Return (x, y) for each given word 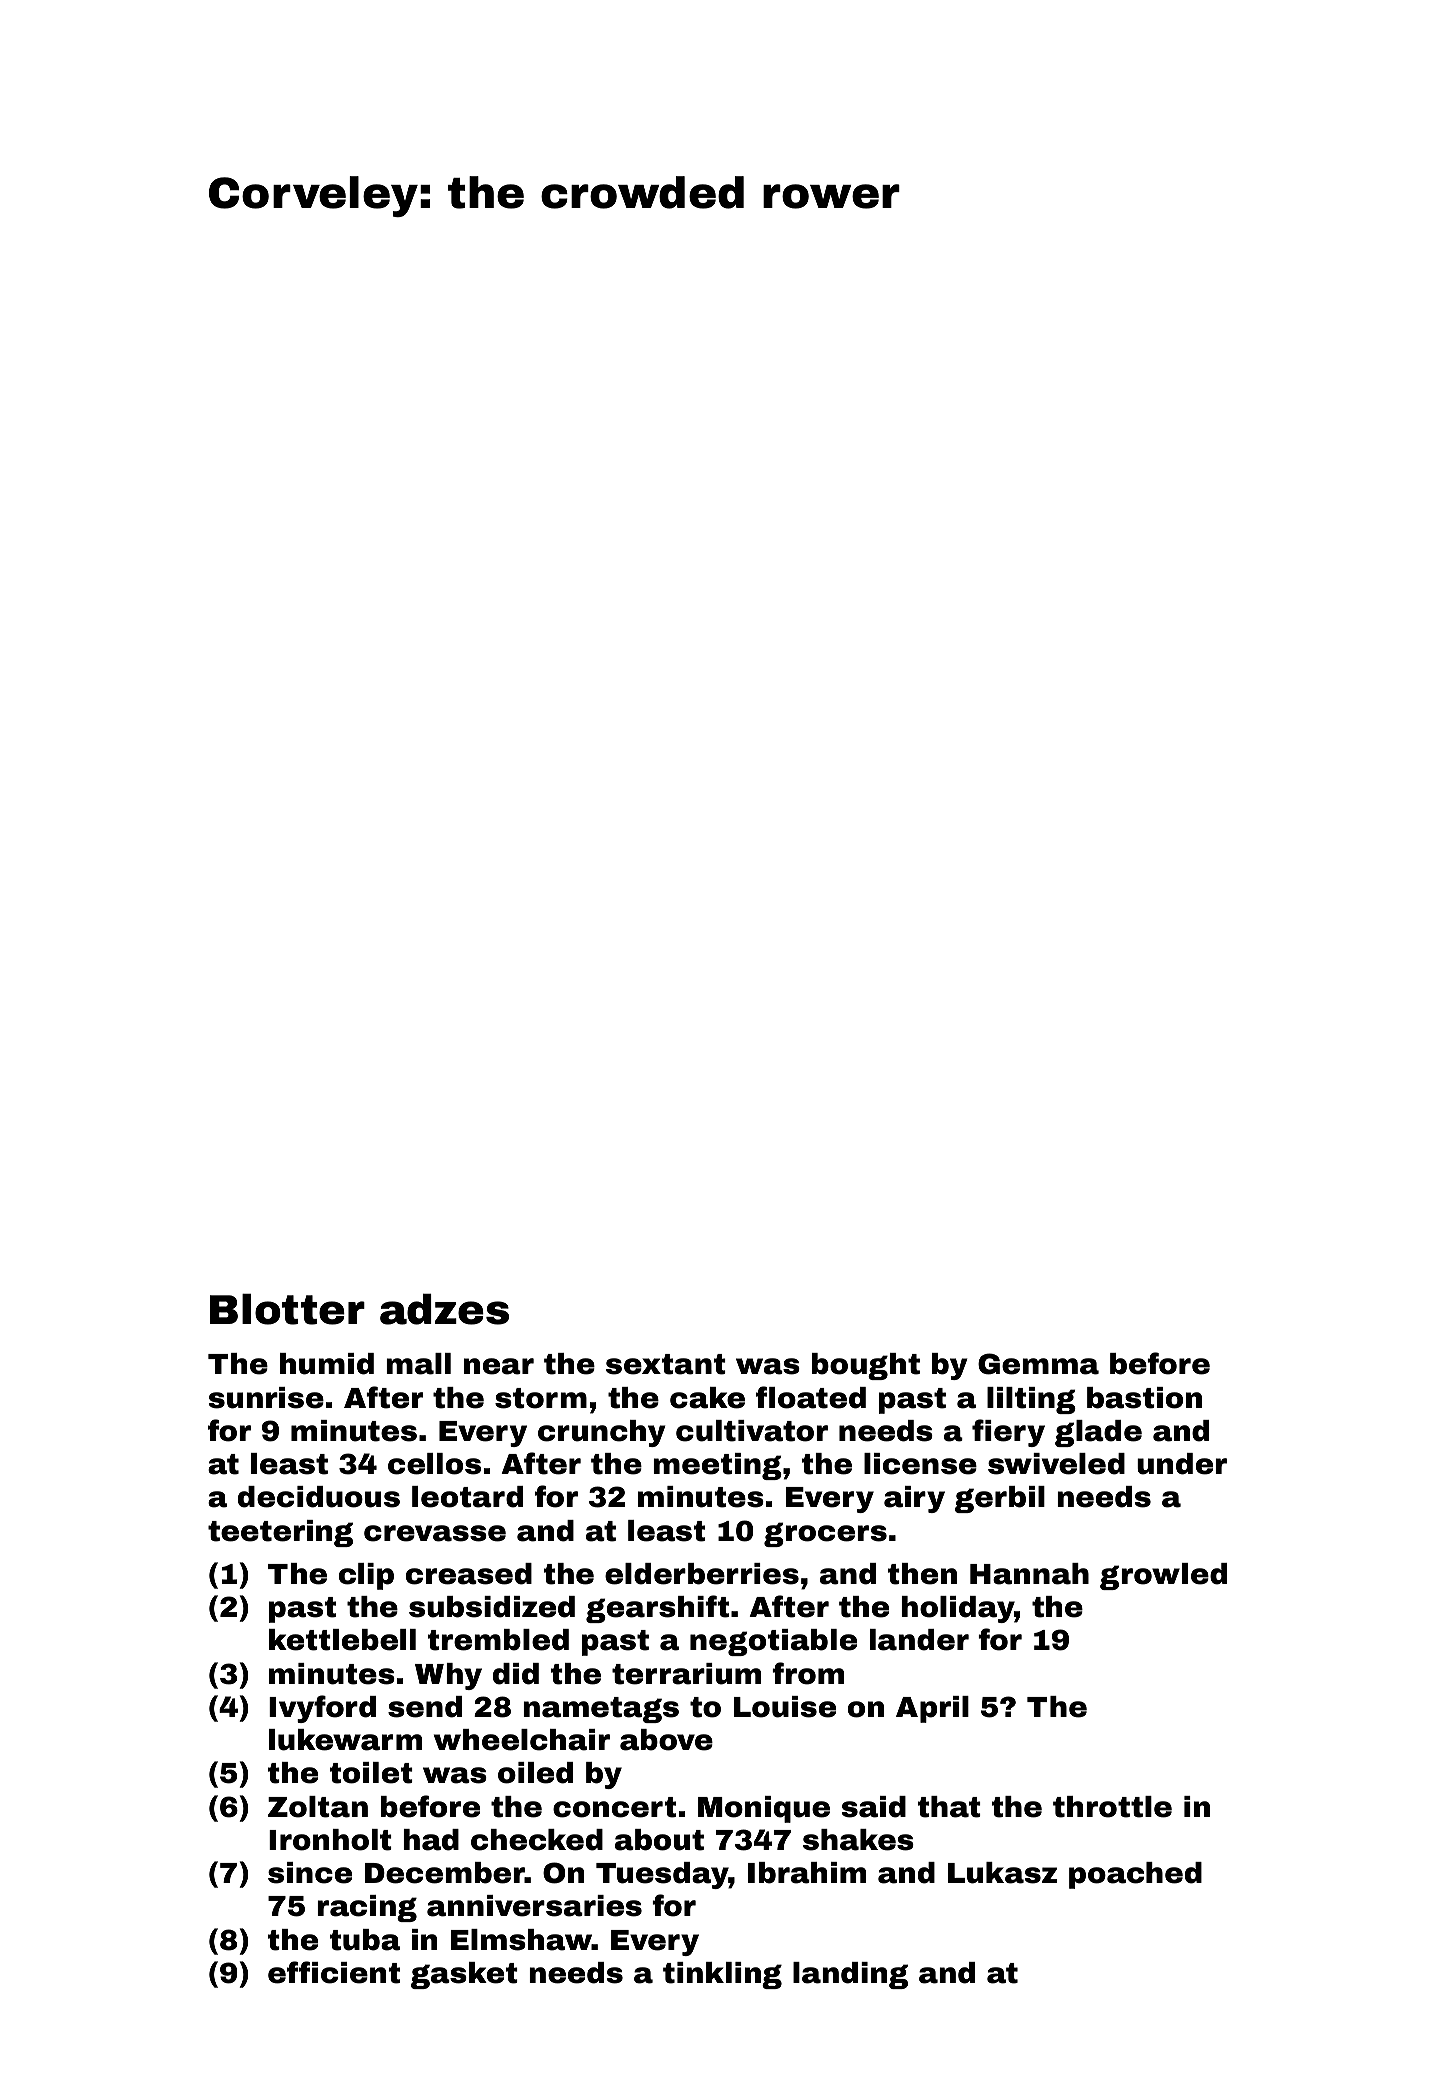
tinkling (722, 1975)
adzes (444, 1309)
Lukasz (1002, 1873)
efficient (334, 1972)
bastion (1144, 1398)
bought (866, 1366)
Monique (764, 1809)
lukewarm (345, 1740)
